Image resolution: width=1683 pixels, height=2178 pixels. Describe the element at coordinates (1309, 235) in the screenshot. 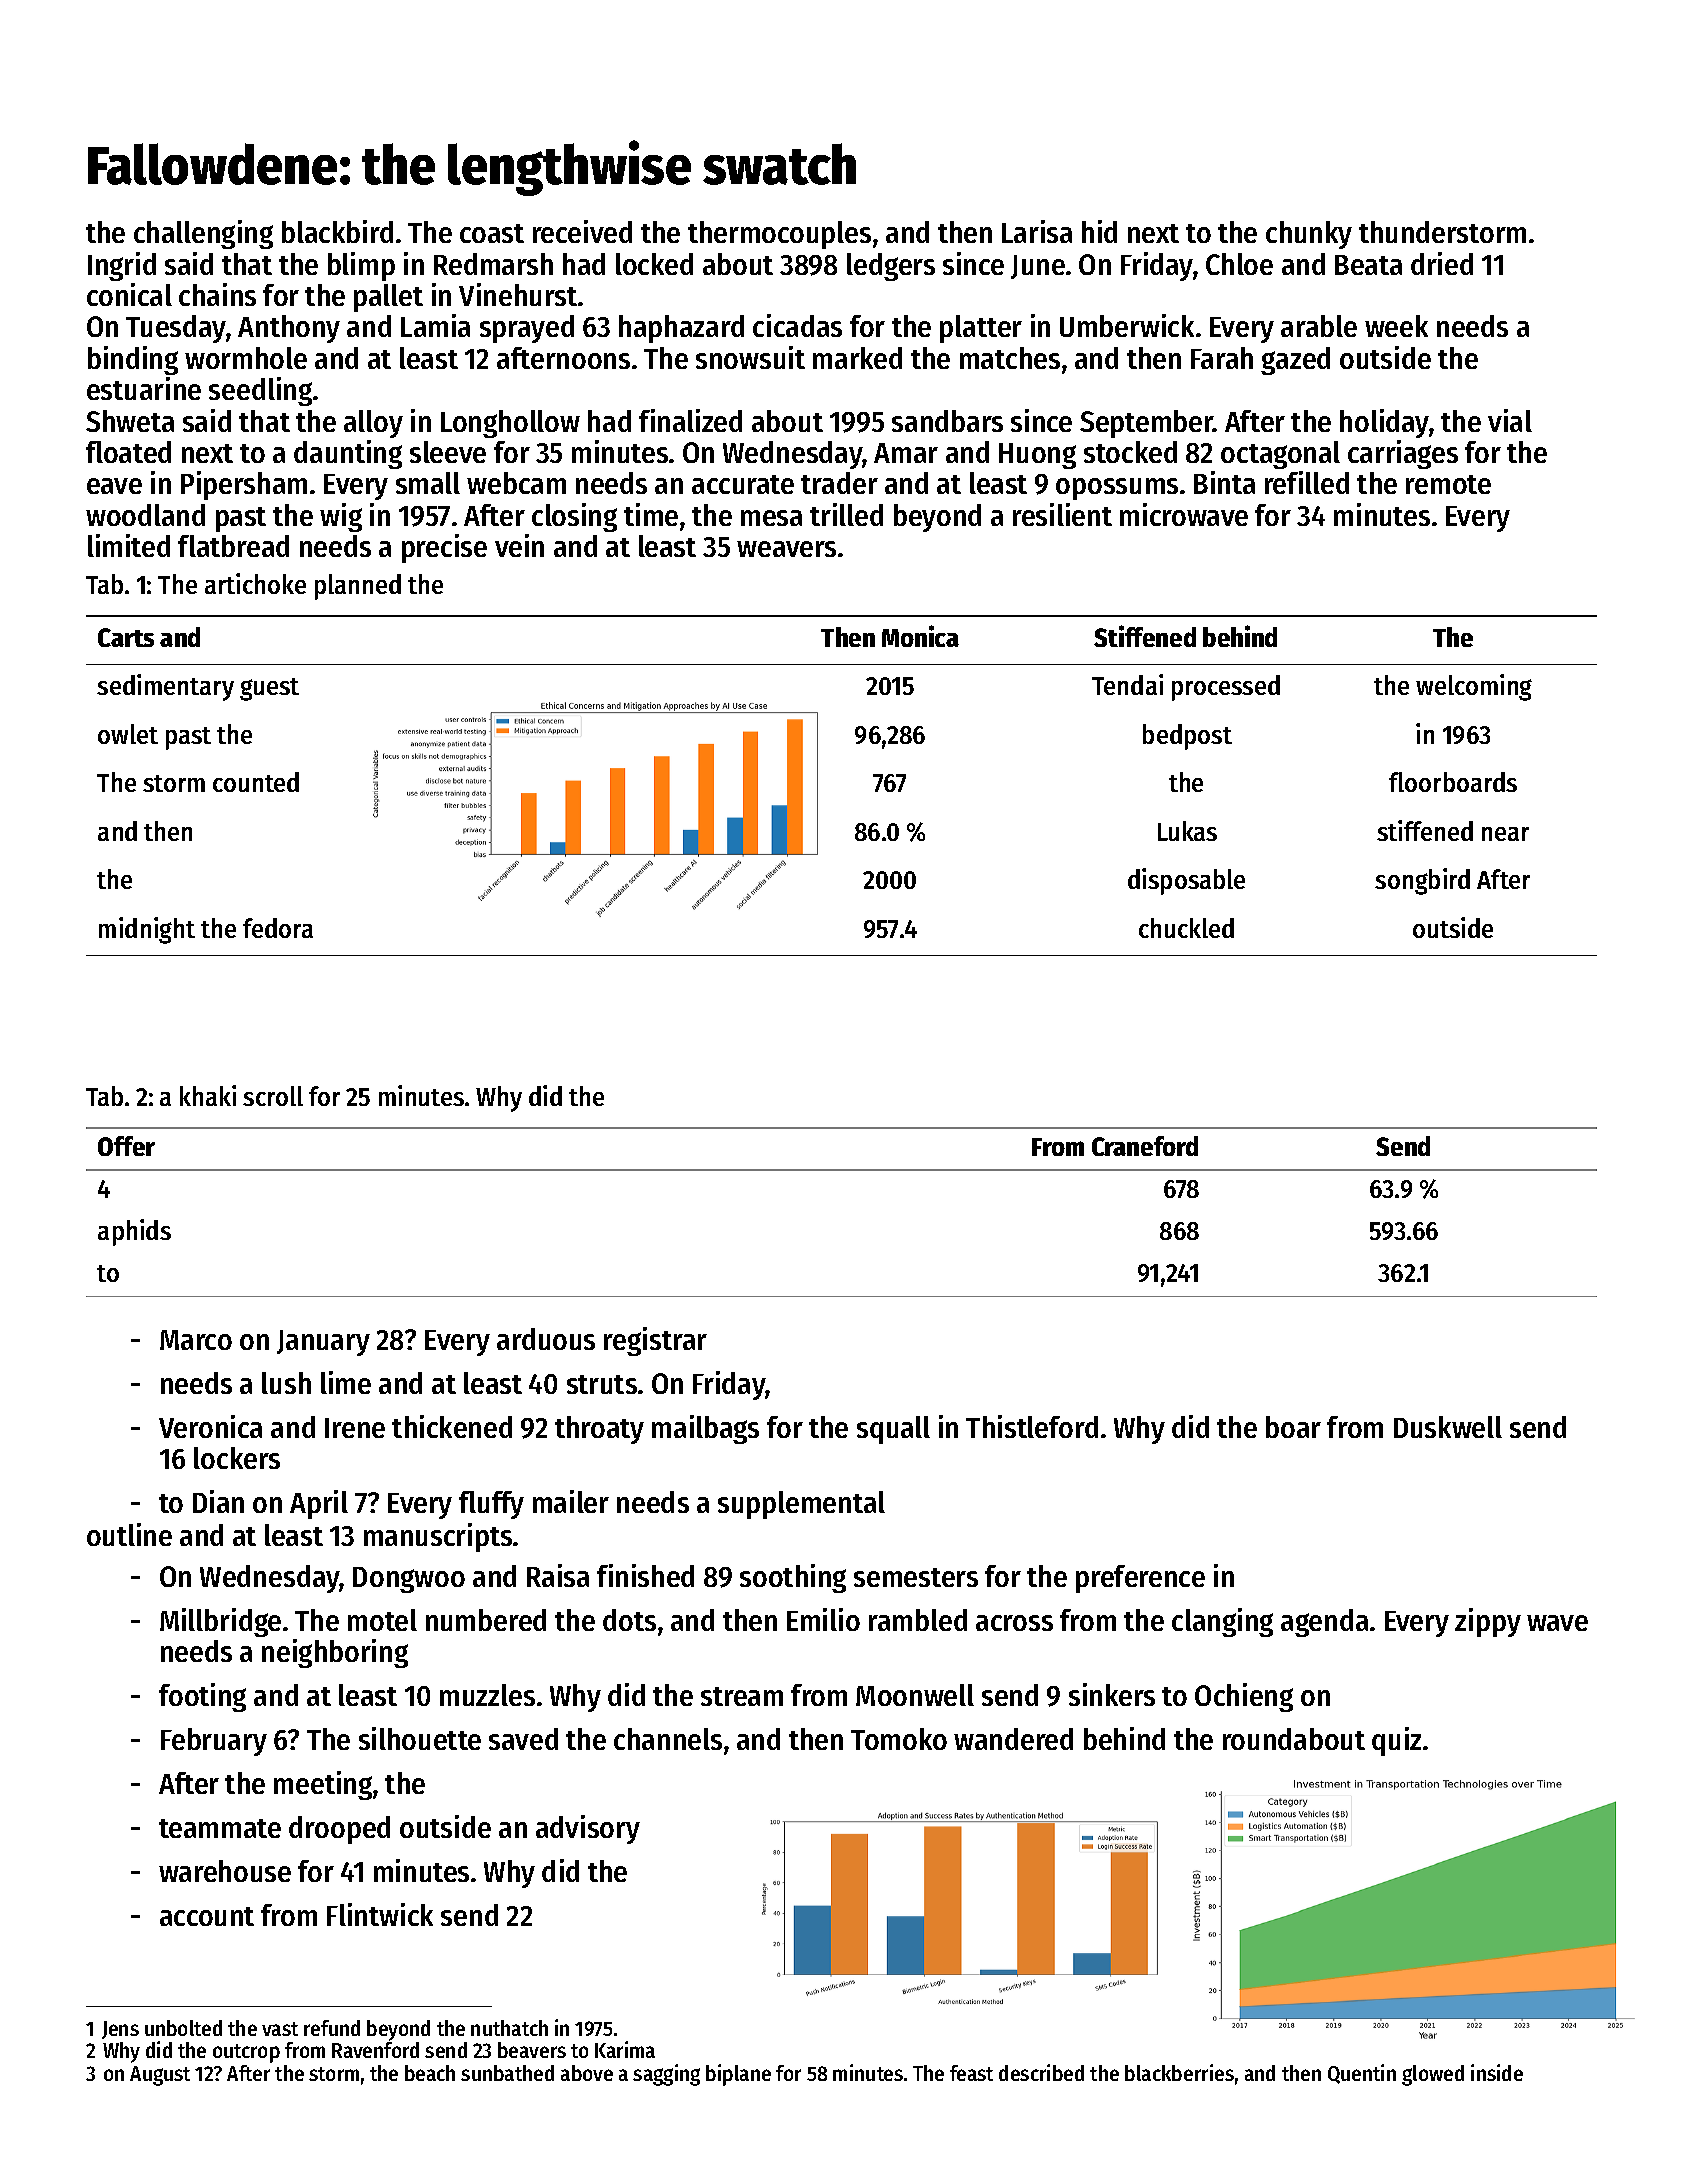

I see `chunky` at that location.
